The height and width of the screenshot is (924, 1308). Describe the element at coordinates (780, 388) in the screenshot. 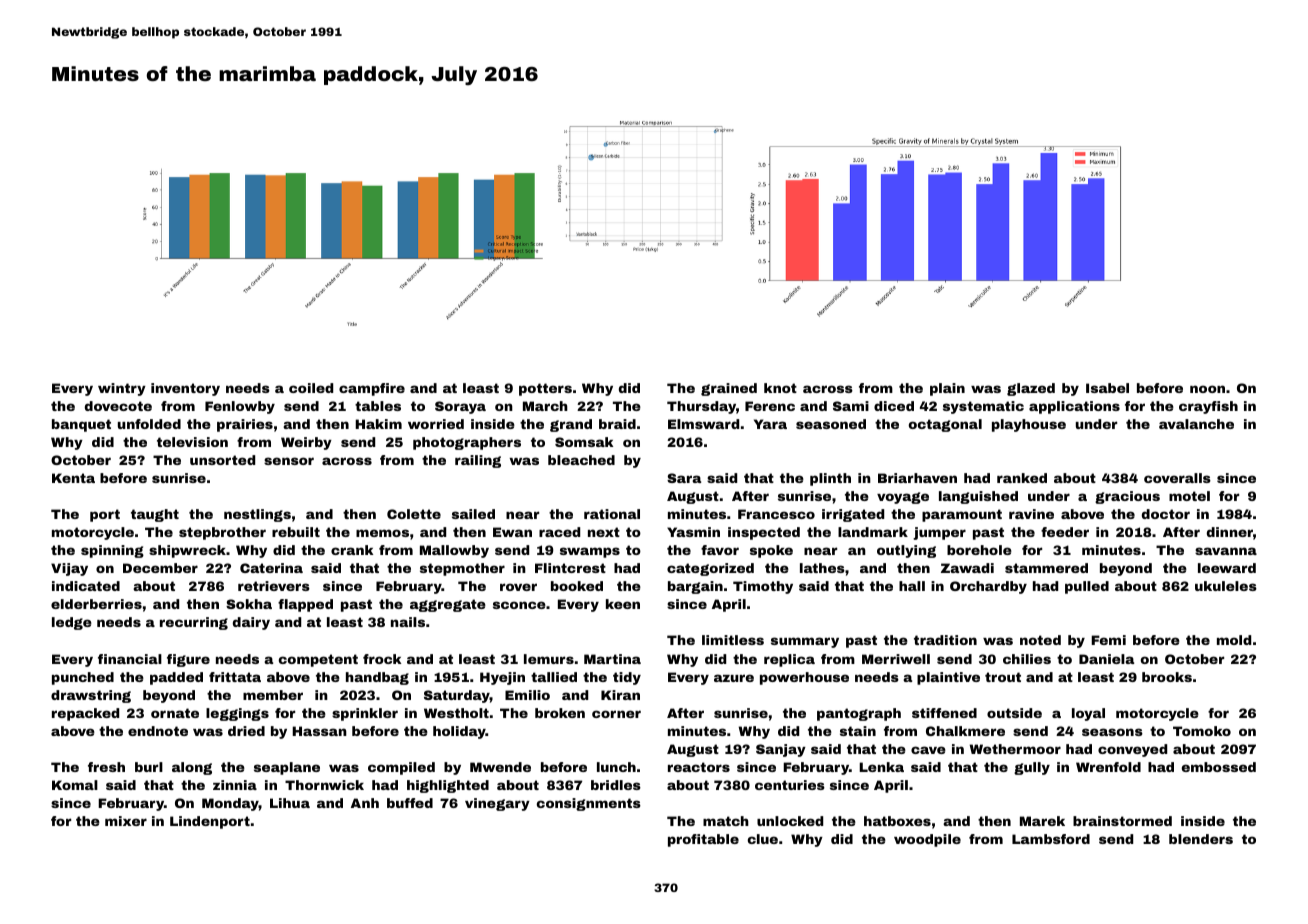

I see `knot` at that location.
